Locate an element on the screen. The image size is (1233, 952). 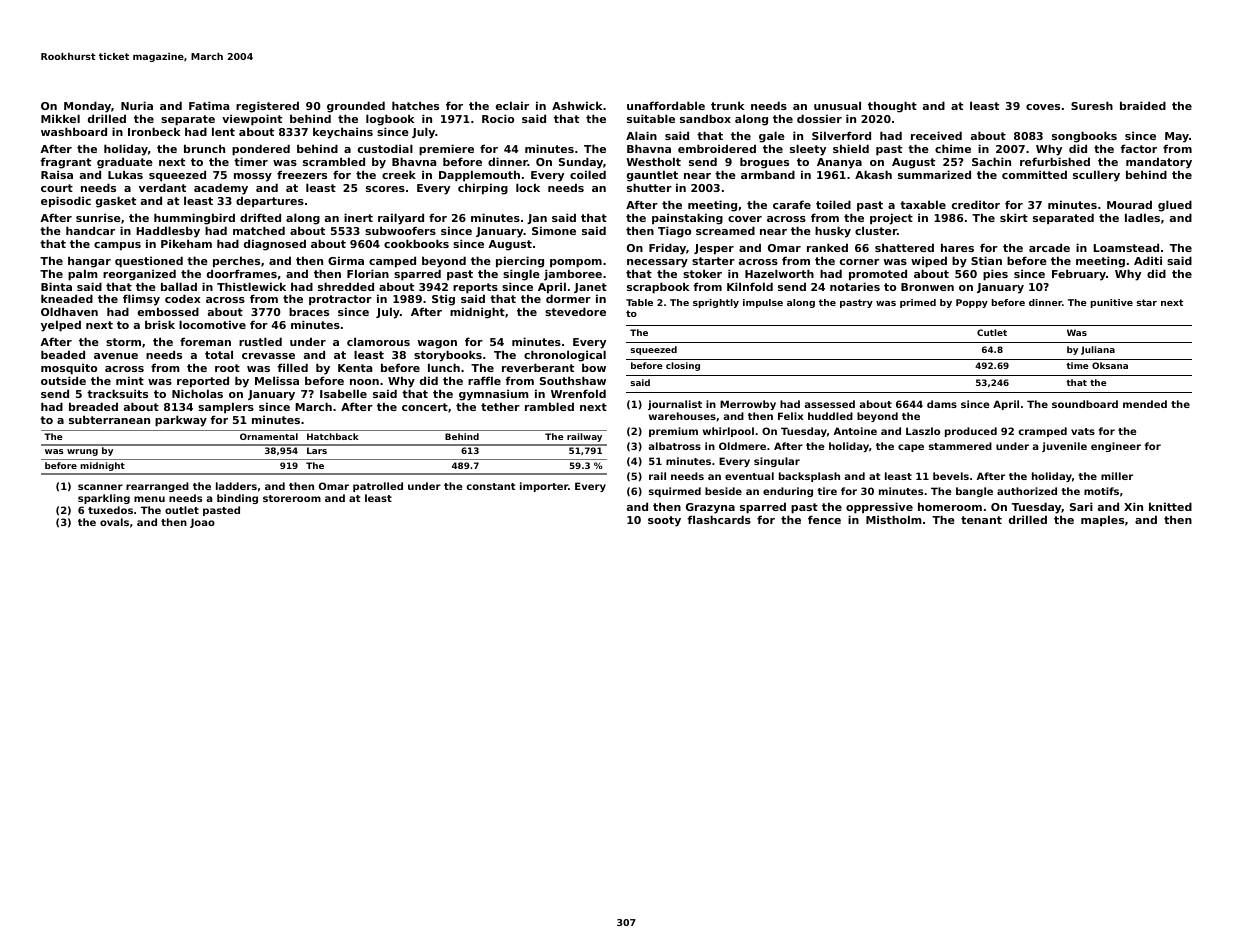
registered is located at coordinates (267, 107).
